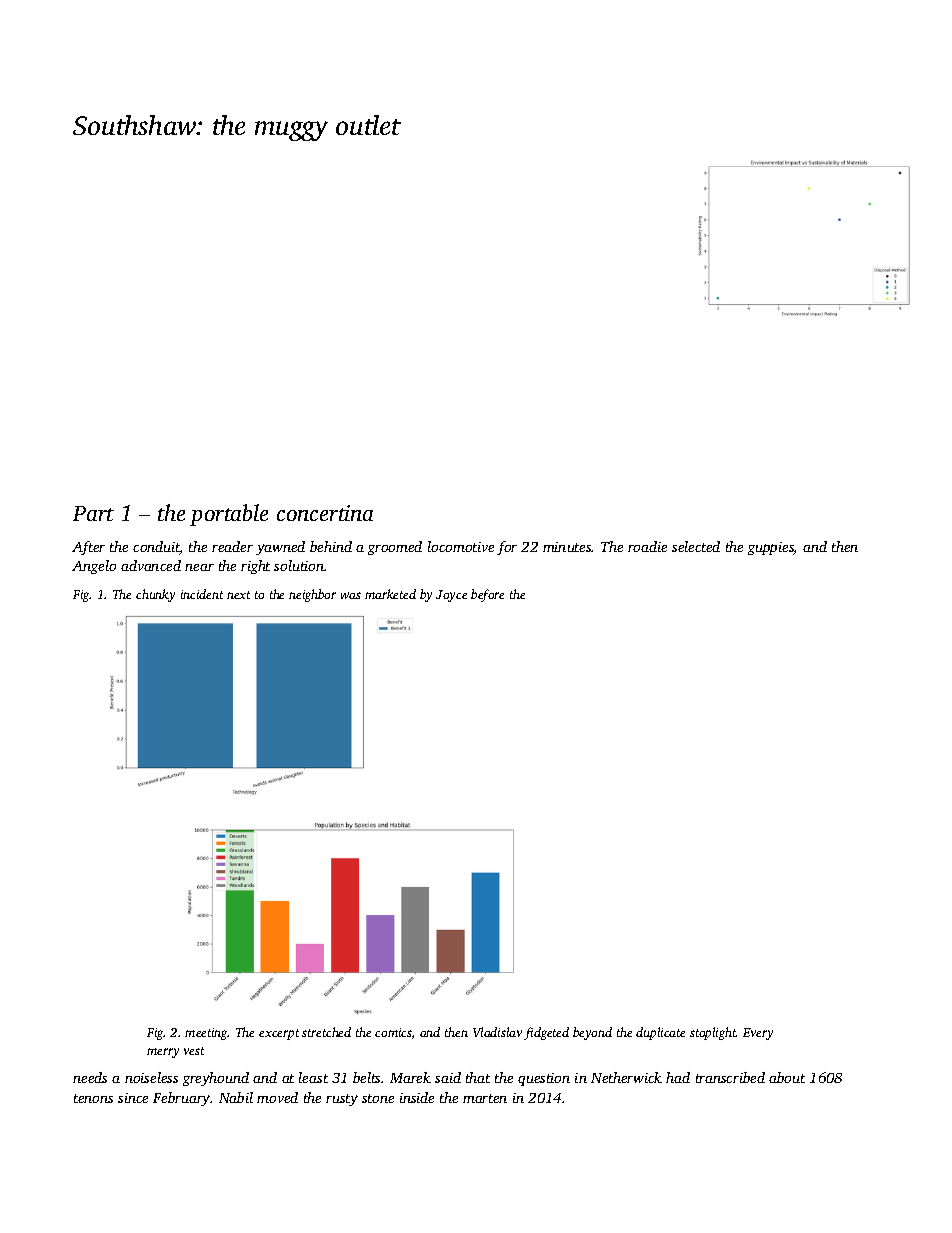  What do you see at coordinates (390, 594) in the image?
I see `marketed` at bounding box center [390, 594].
